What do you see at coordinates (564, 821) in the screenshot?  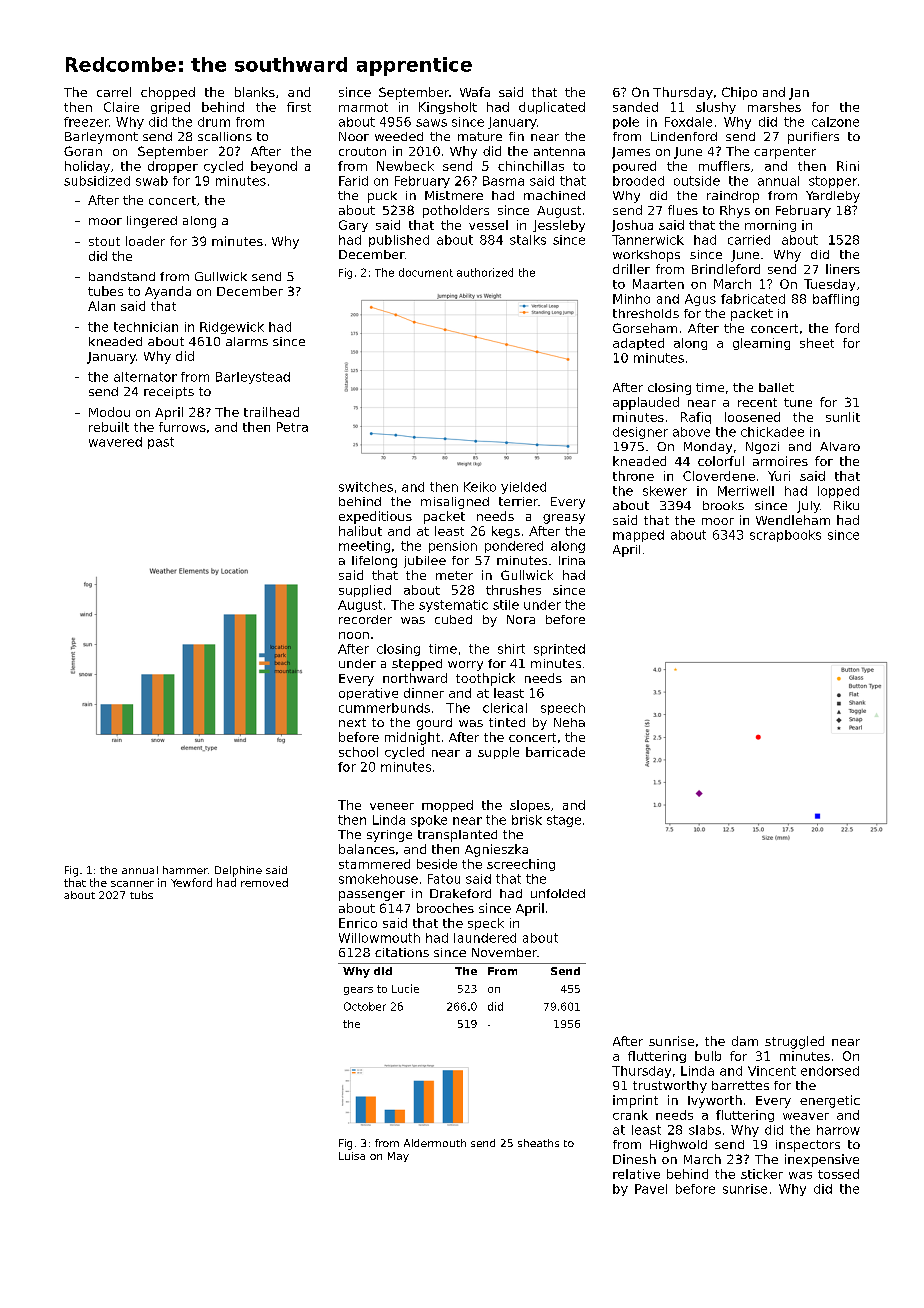 I see `stage` at bounding box center [564, 821].
